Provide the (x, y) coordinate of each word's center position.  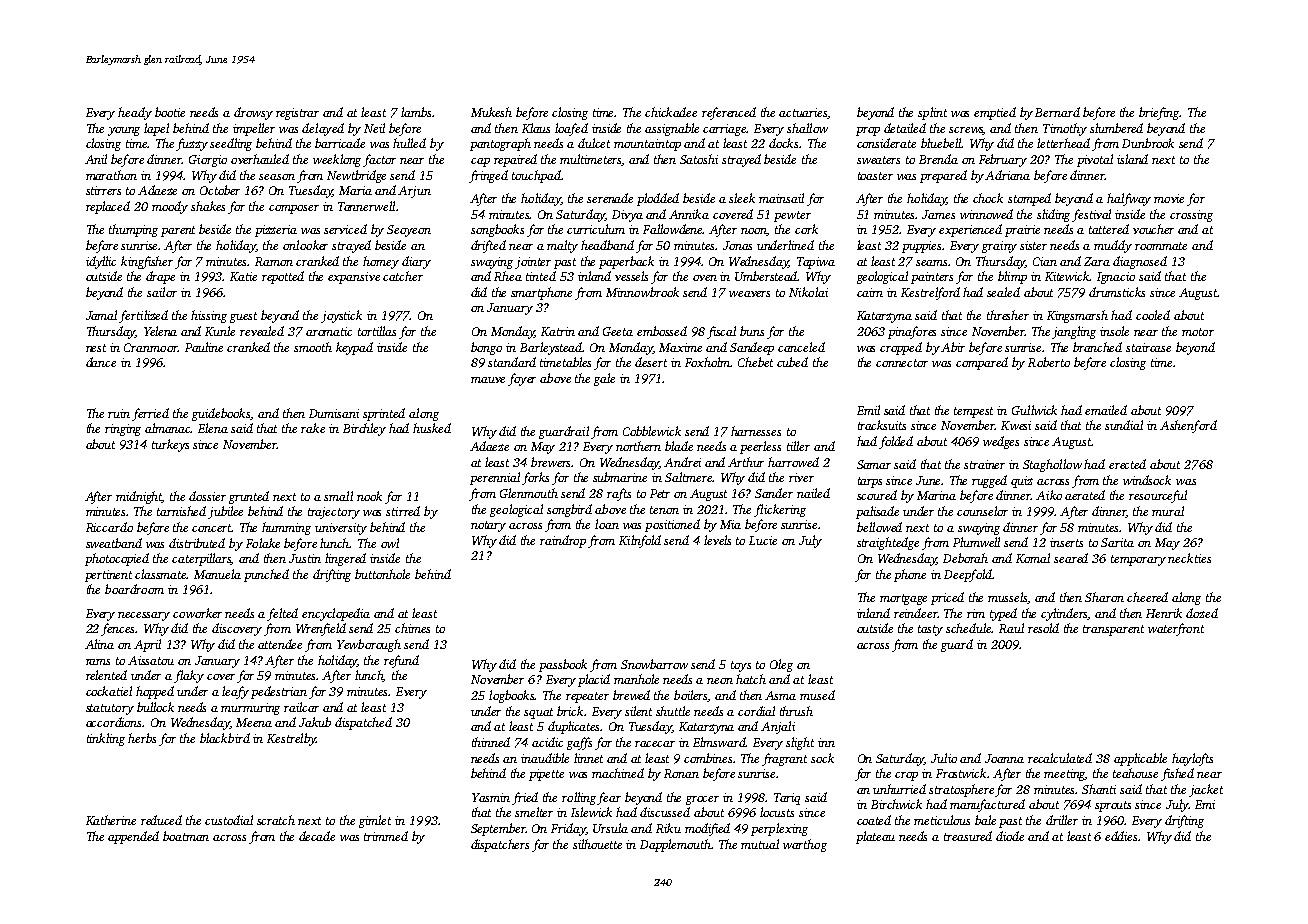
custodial (229, 820)
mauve (488, 380)
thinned (491, 742)
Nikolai (808, 292)
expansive (354, 278)
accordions (114, 722)
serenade (610, 198)
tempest (973, 412)
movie (1169, 198)
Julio (944, 758)
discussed (665, 812)
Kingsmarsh (1077, 316)
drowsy (253, 113)
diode (1010, 836)
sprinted (384, 414)
